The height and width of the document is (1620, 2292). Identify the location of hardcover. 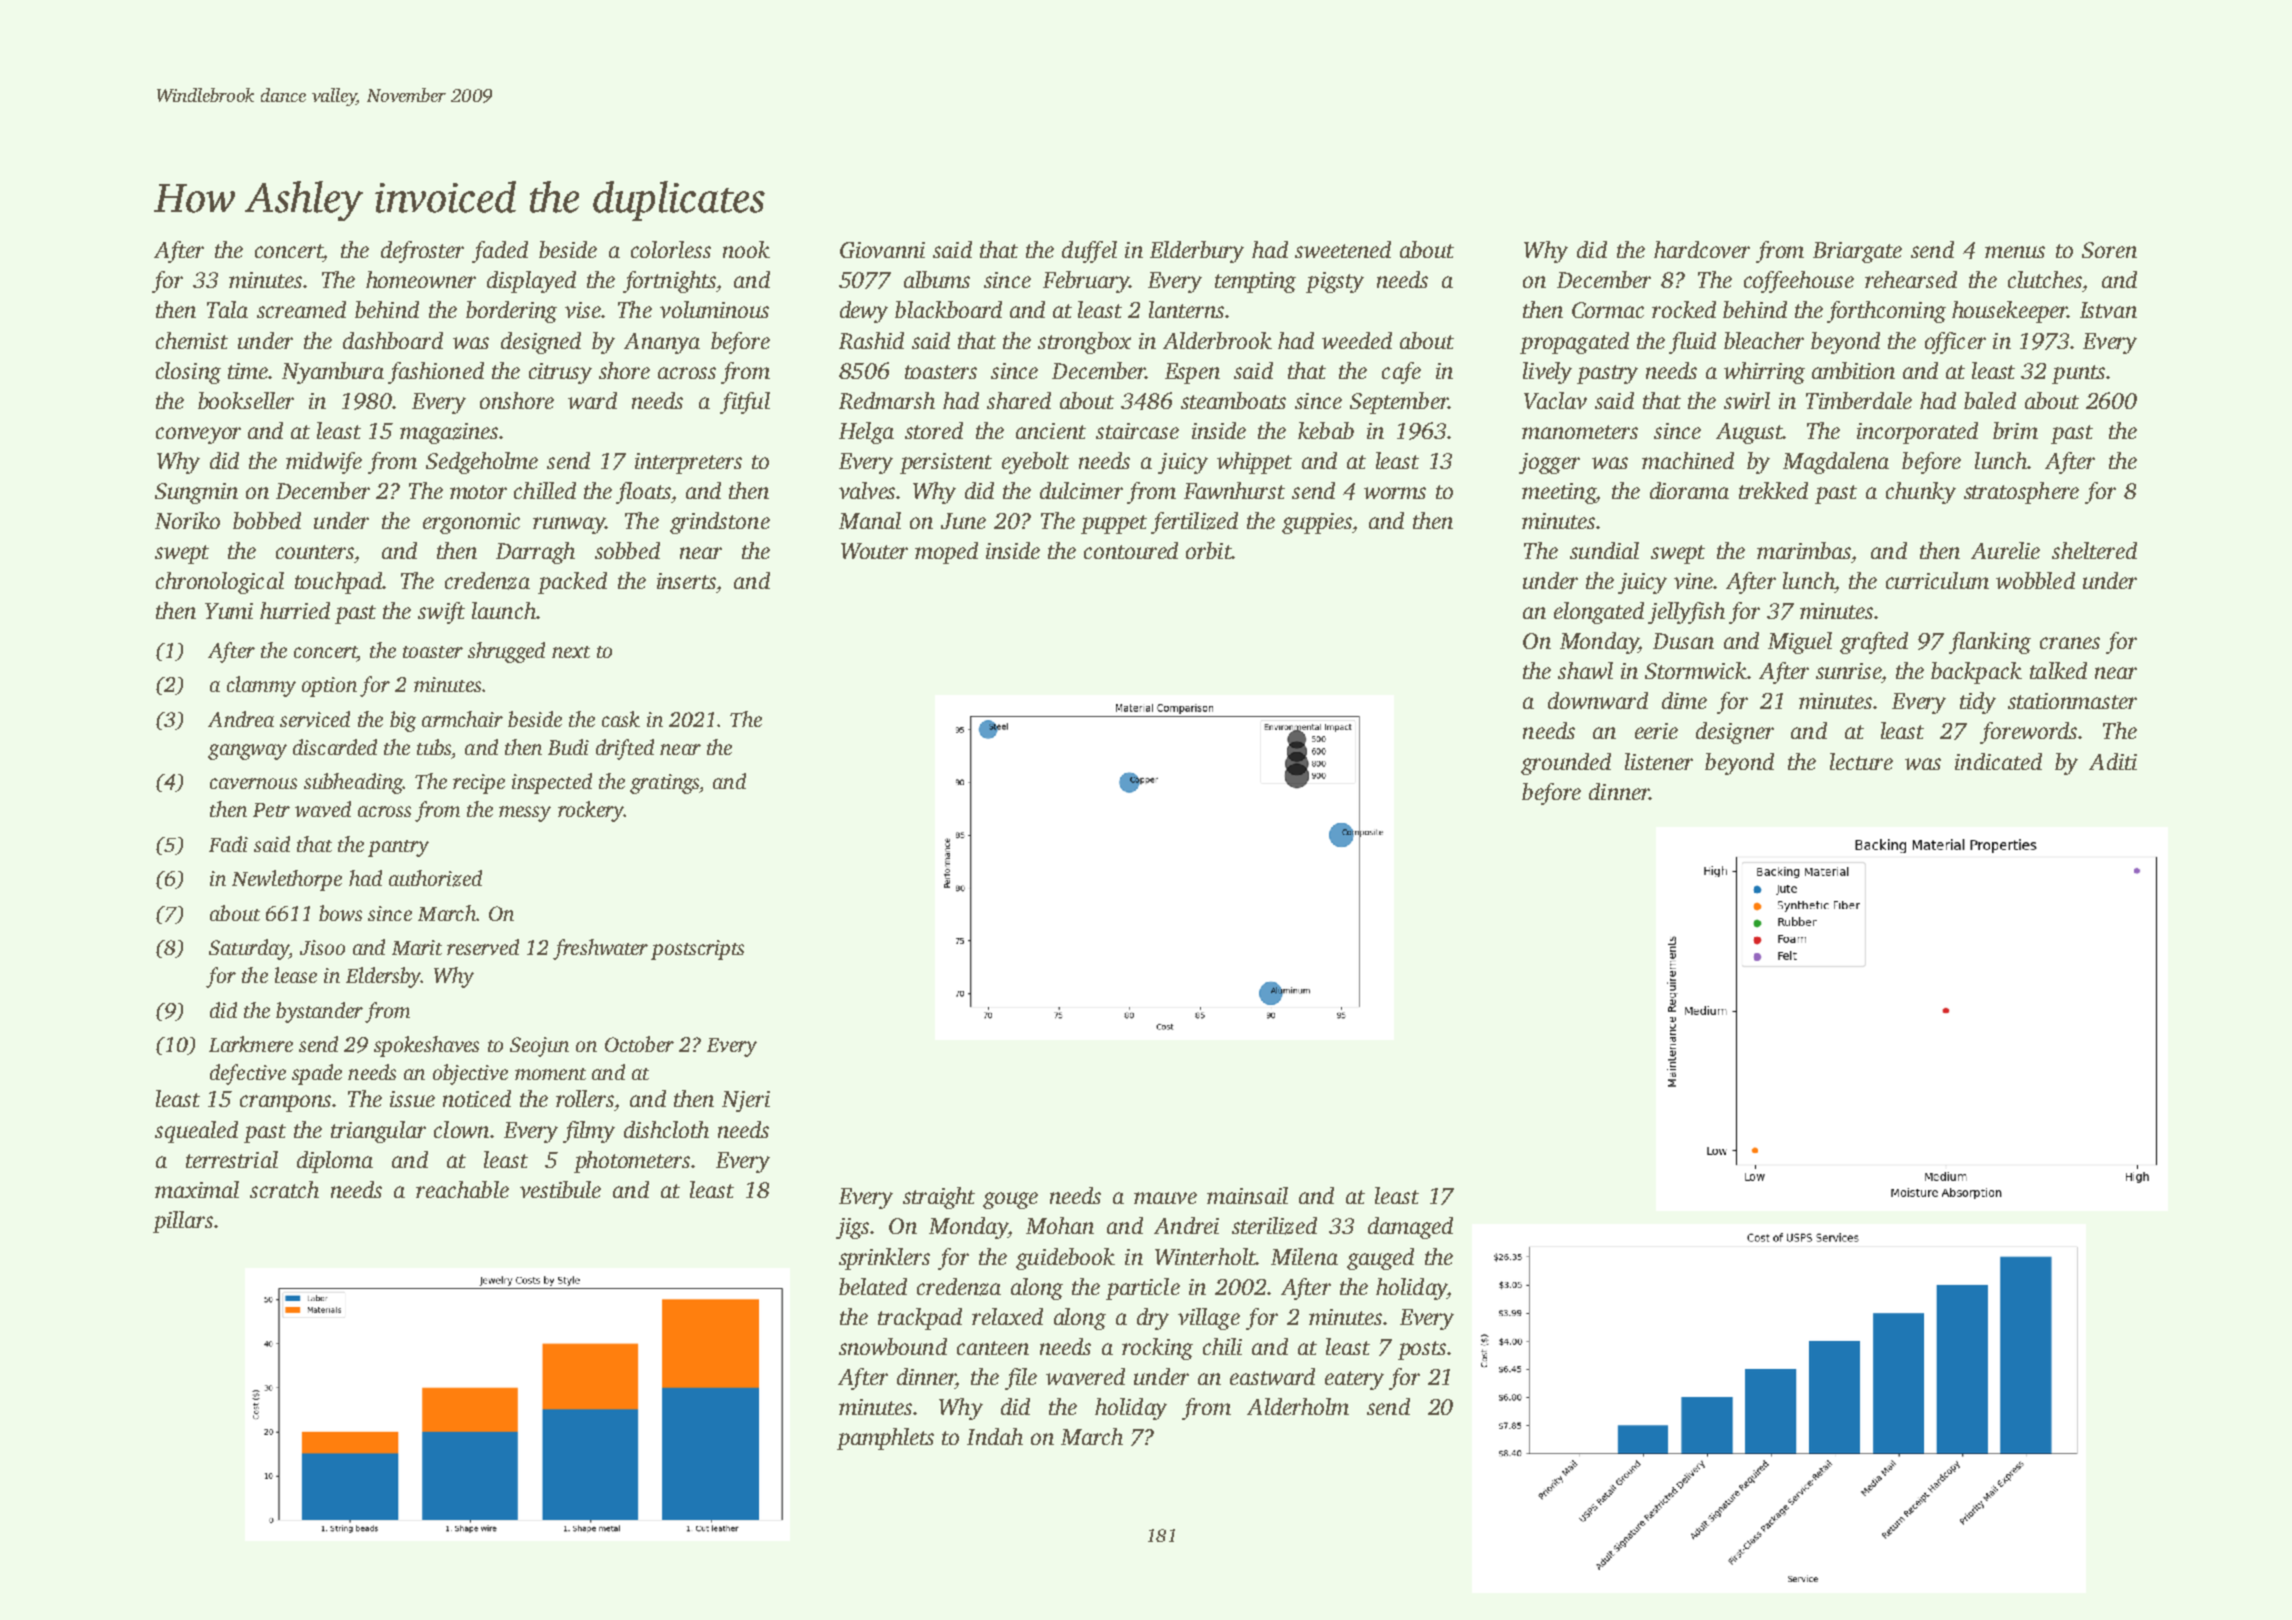
(1702, 249).
